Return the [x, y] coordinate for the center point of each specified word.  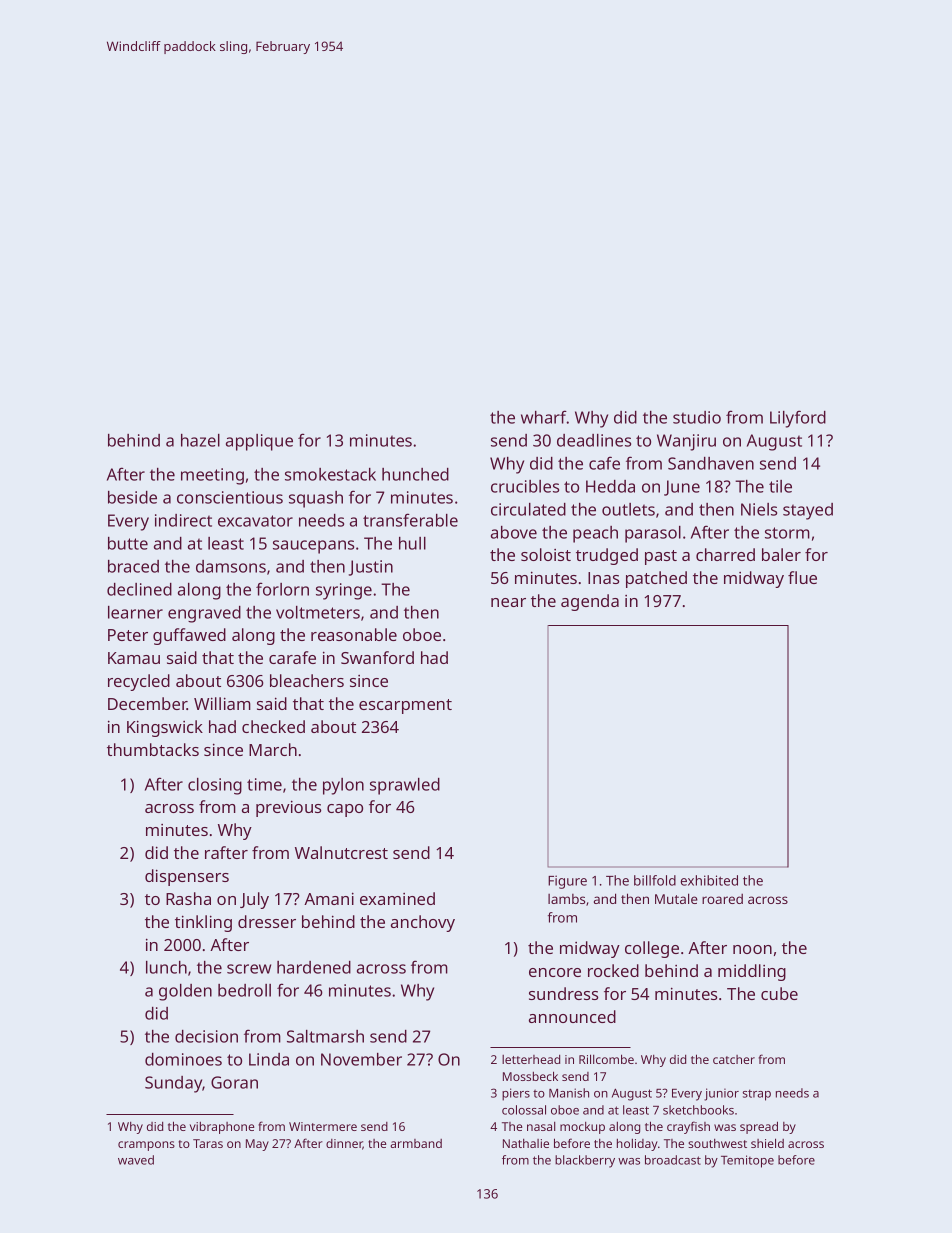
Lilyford [798, 419]
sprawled [405, 786]
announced [572, 1016]
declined [139, 589]
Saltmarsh [325, 1036]
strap [757, 1095]
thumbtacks [153, 749]
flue [802, 577]
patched [656, 579]
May [257, 1145]
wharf [544, 417]
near [508, 602]
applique [259, 442]
